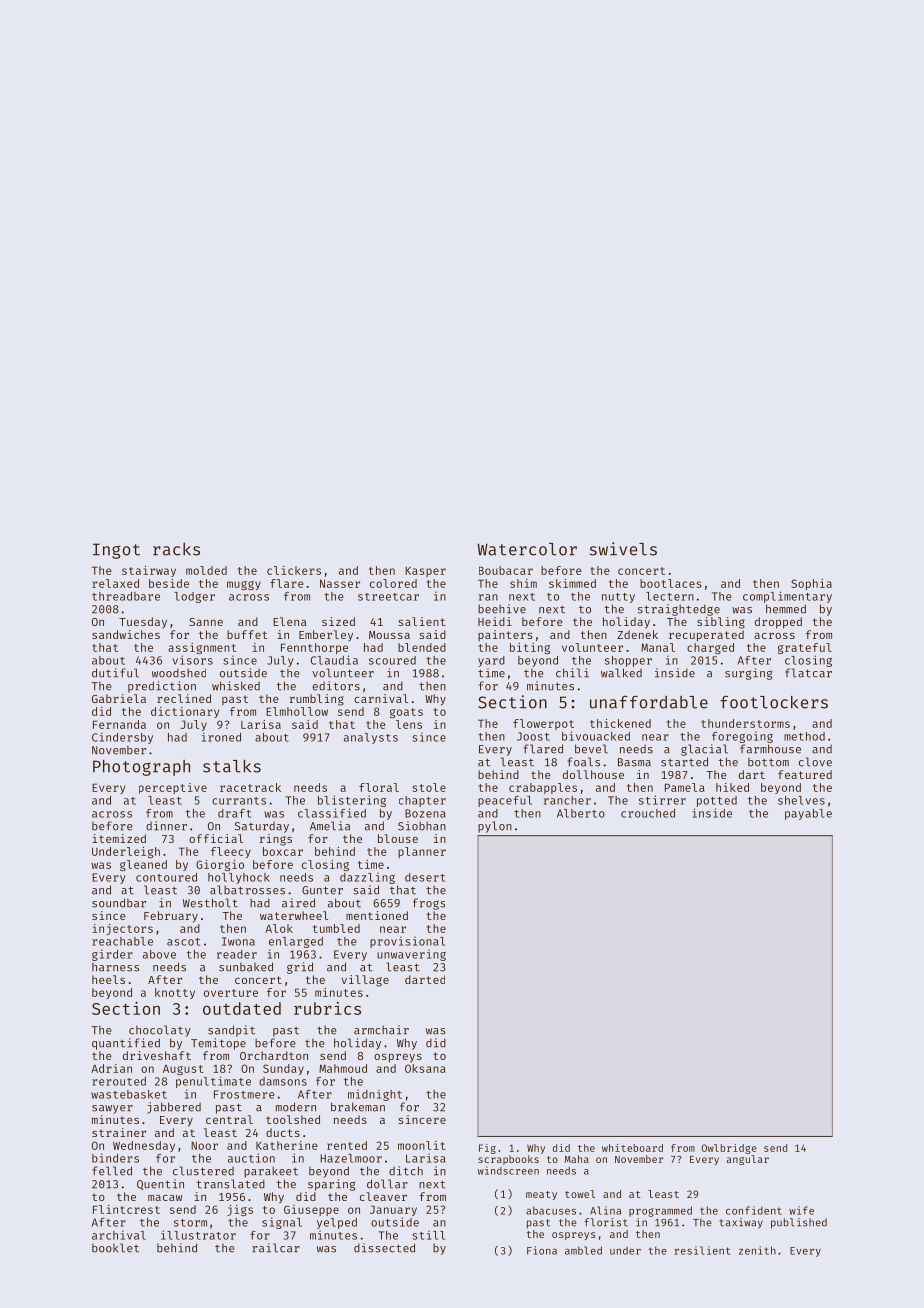 This screenshot has width=924, height=1308. I want to click on streetcar, so click(388, 597).
